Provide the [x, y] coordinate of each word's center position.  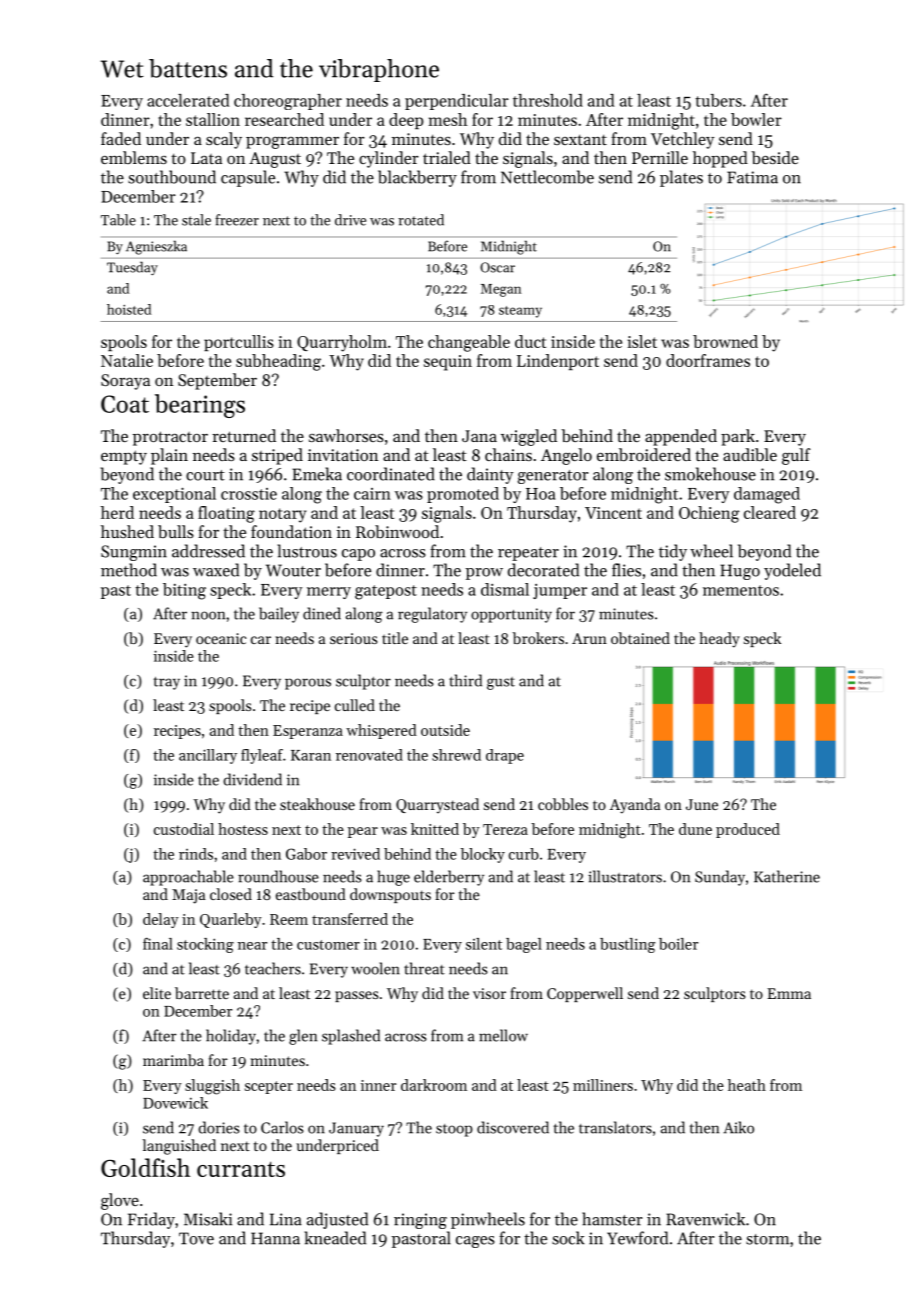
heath [747, 1085]
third [465, 680]
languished [179, 1147]
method [129, 570]
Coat [125, 404]
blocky [483, 855]
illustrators [625, 876]
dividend [252, 779]
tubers [719, 100]
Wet [122, 69]
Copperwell [585, 994]
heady [719, 640]
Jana [479, 436]
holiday [231, 1037]
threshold [548, 100]
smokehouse [710, 474]
